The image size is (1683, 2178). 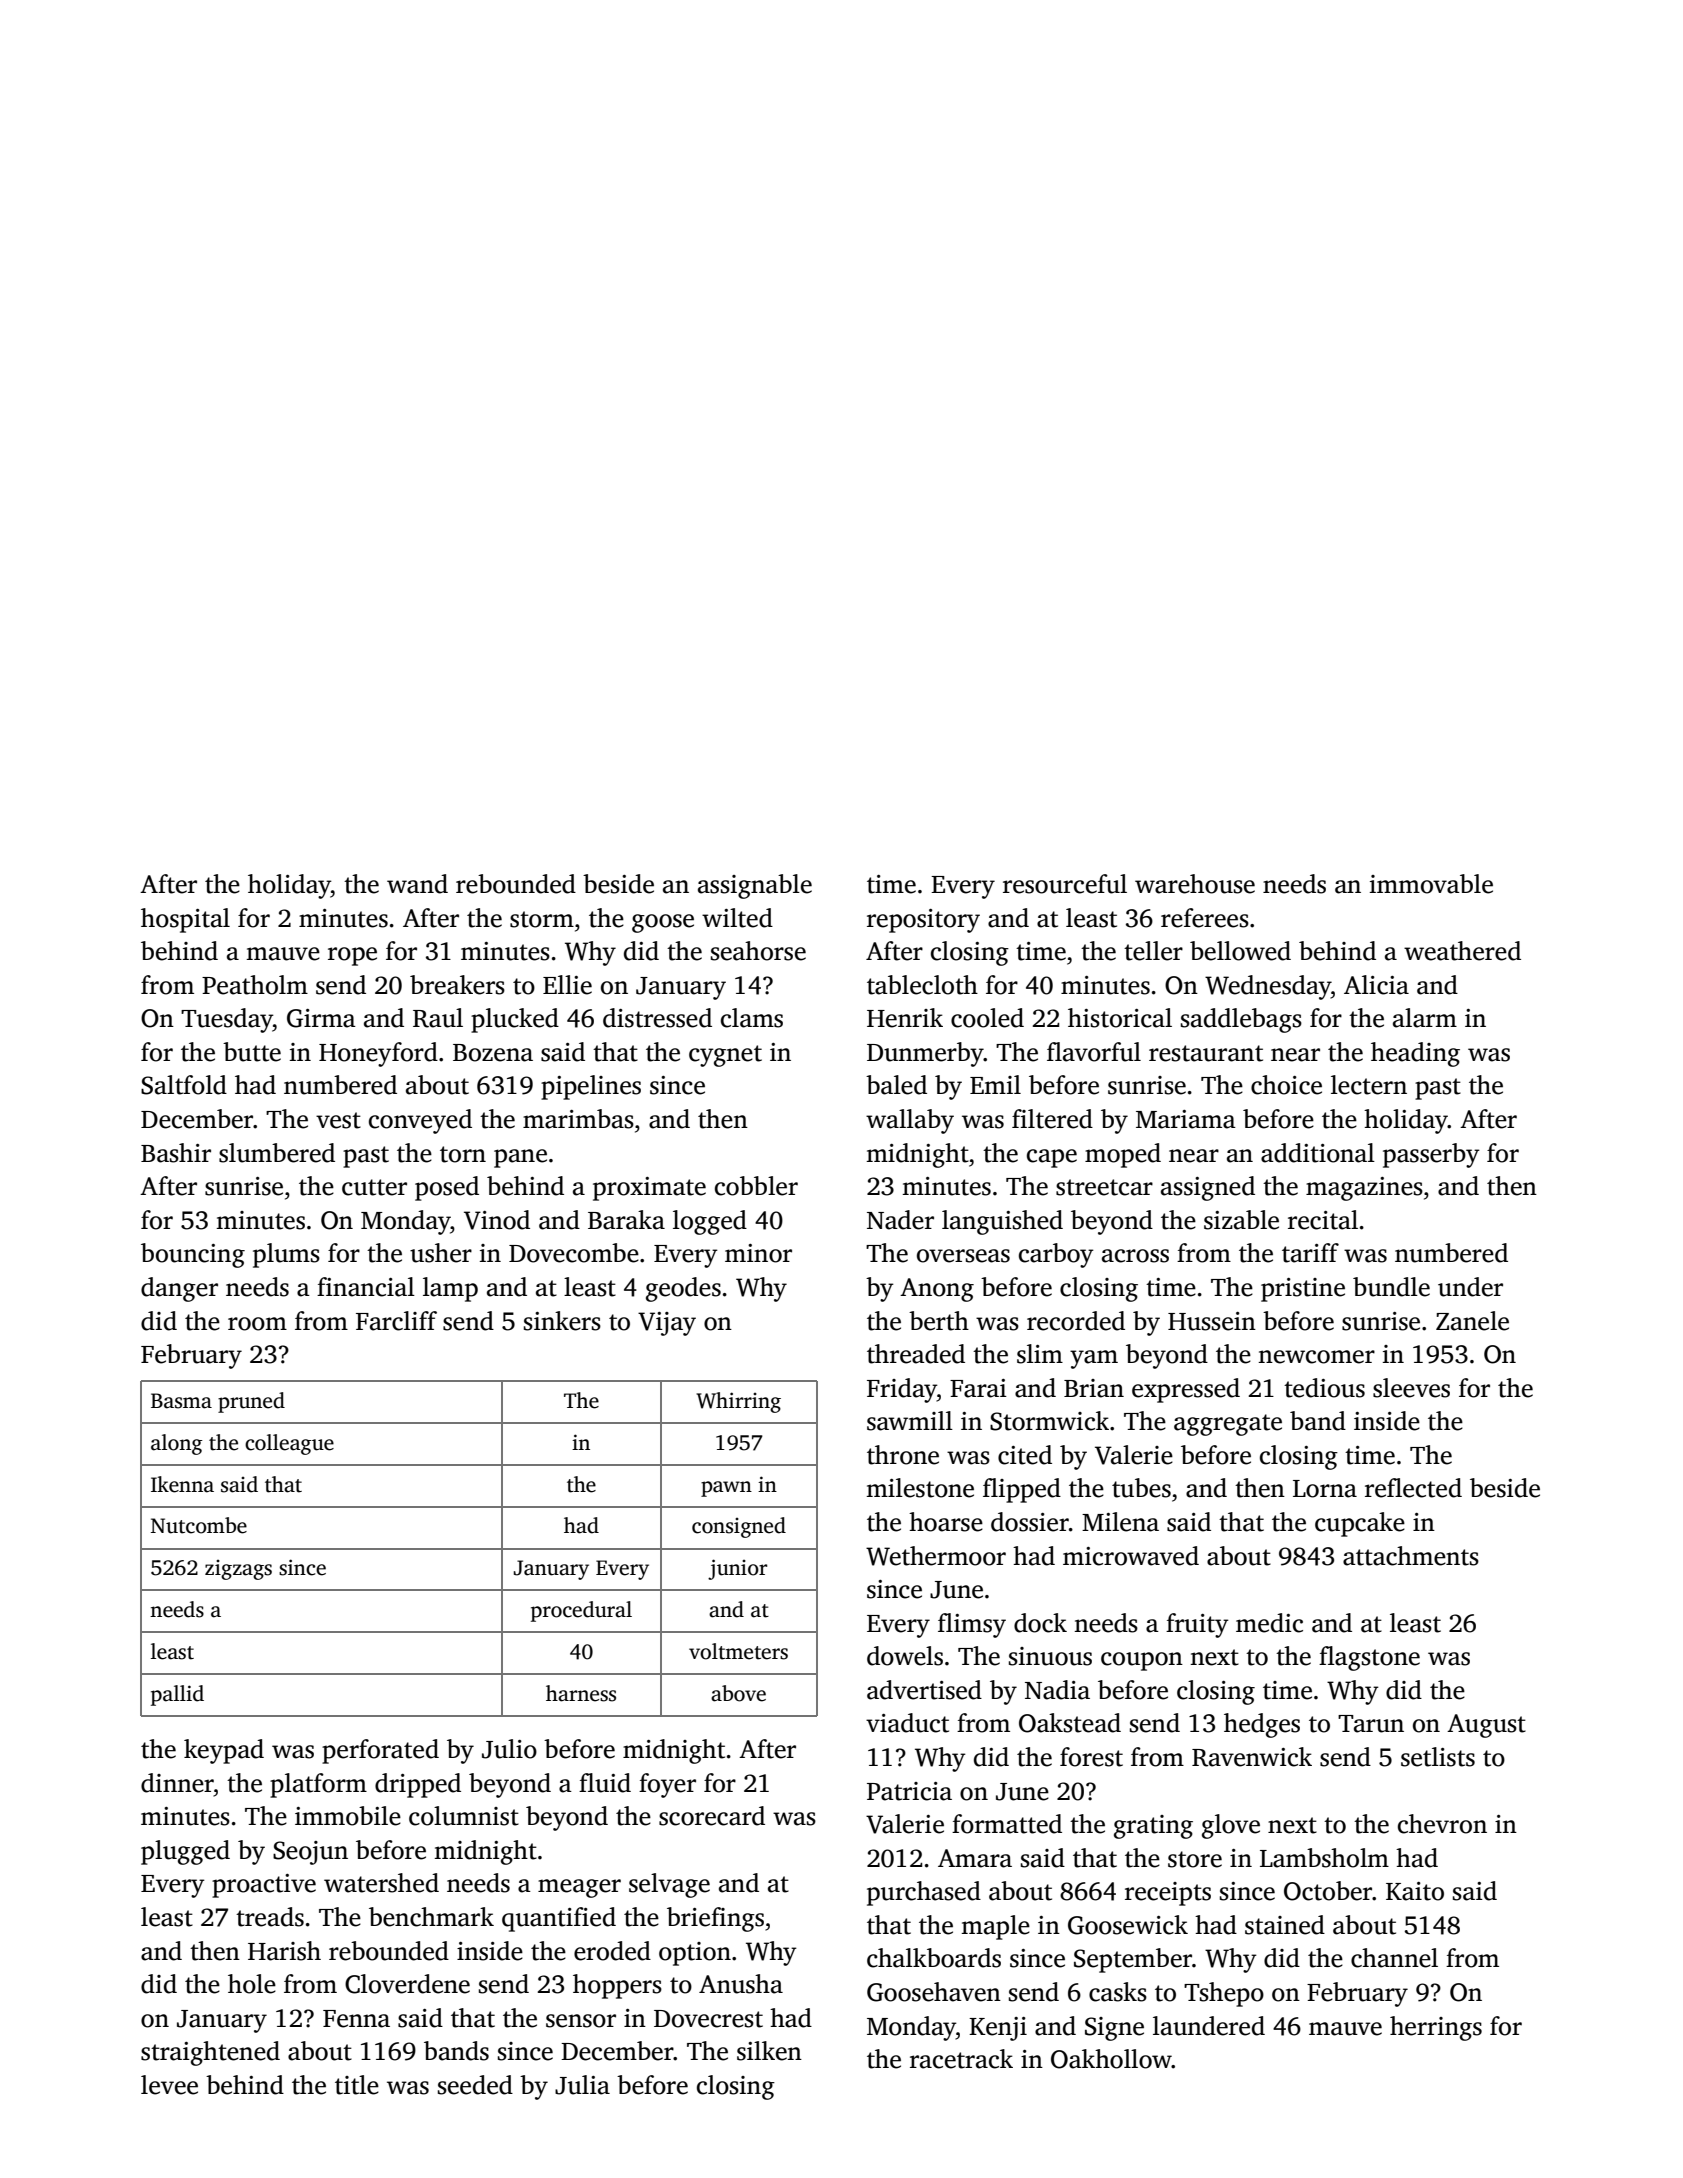 What do you see at coordinates (366, 1287) in the image?
I see `financial` at bounding box center [366, 1287].
